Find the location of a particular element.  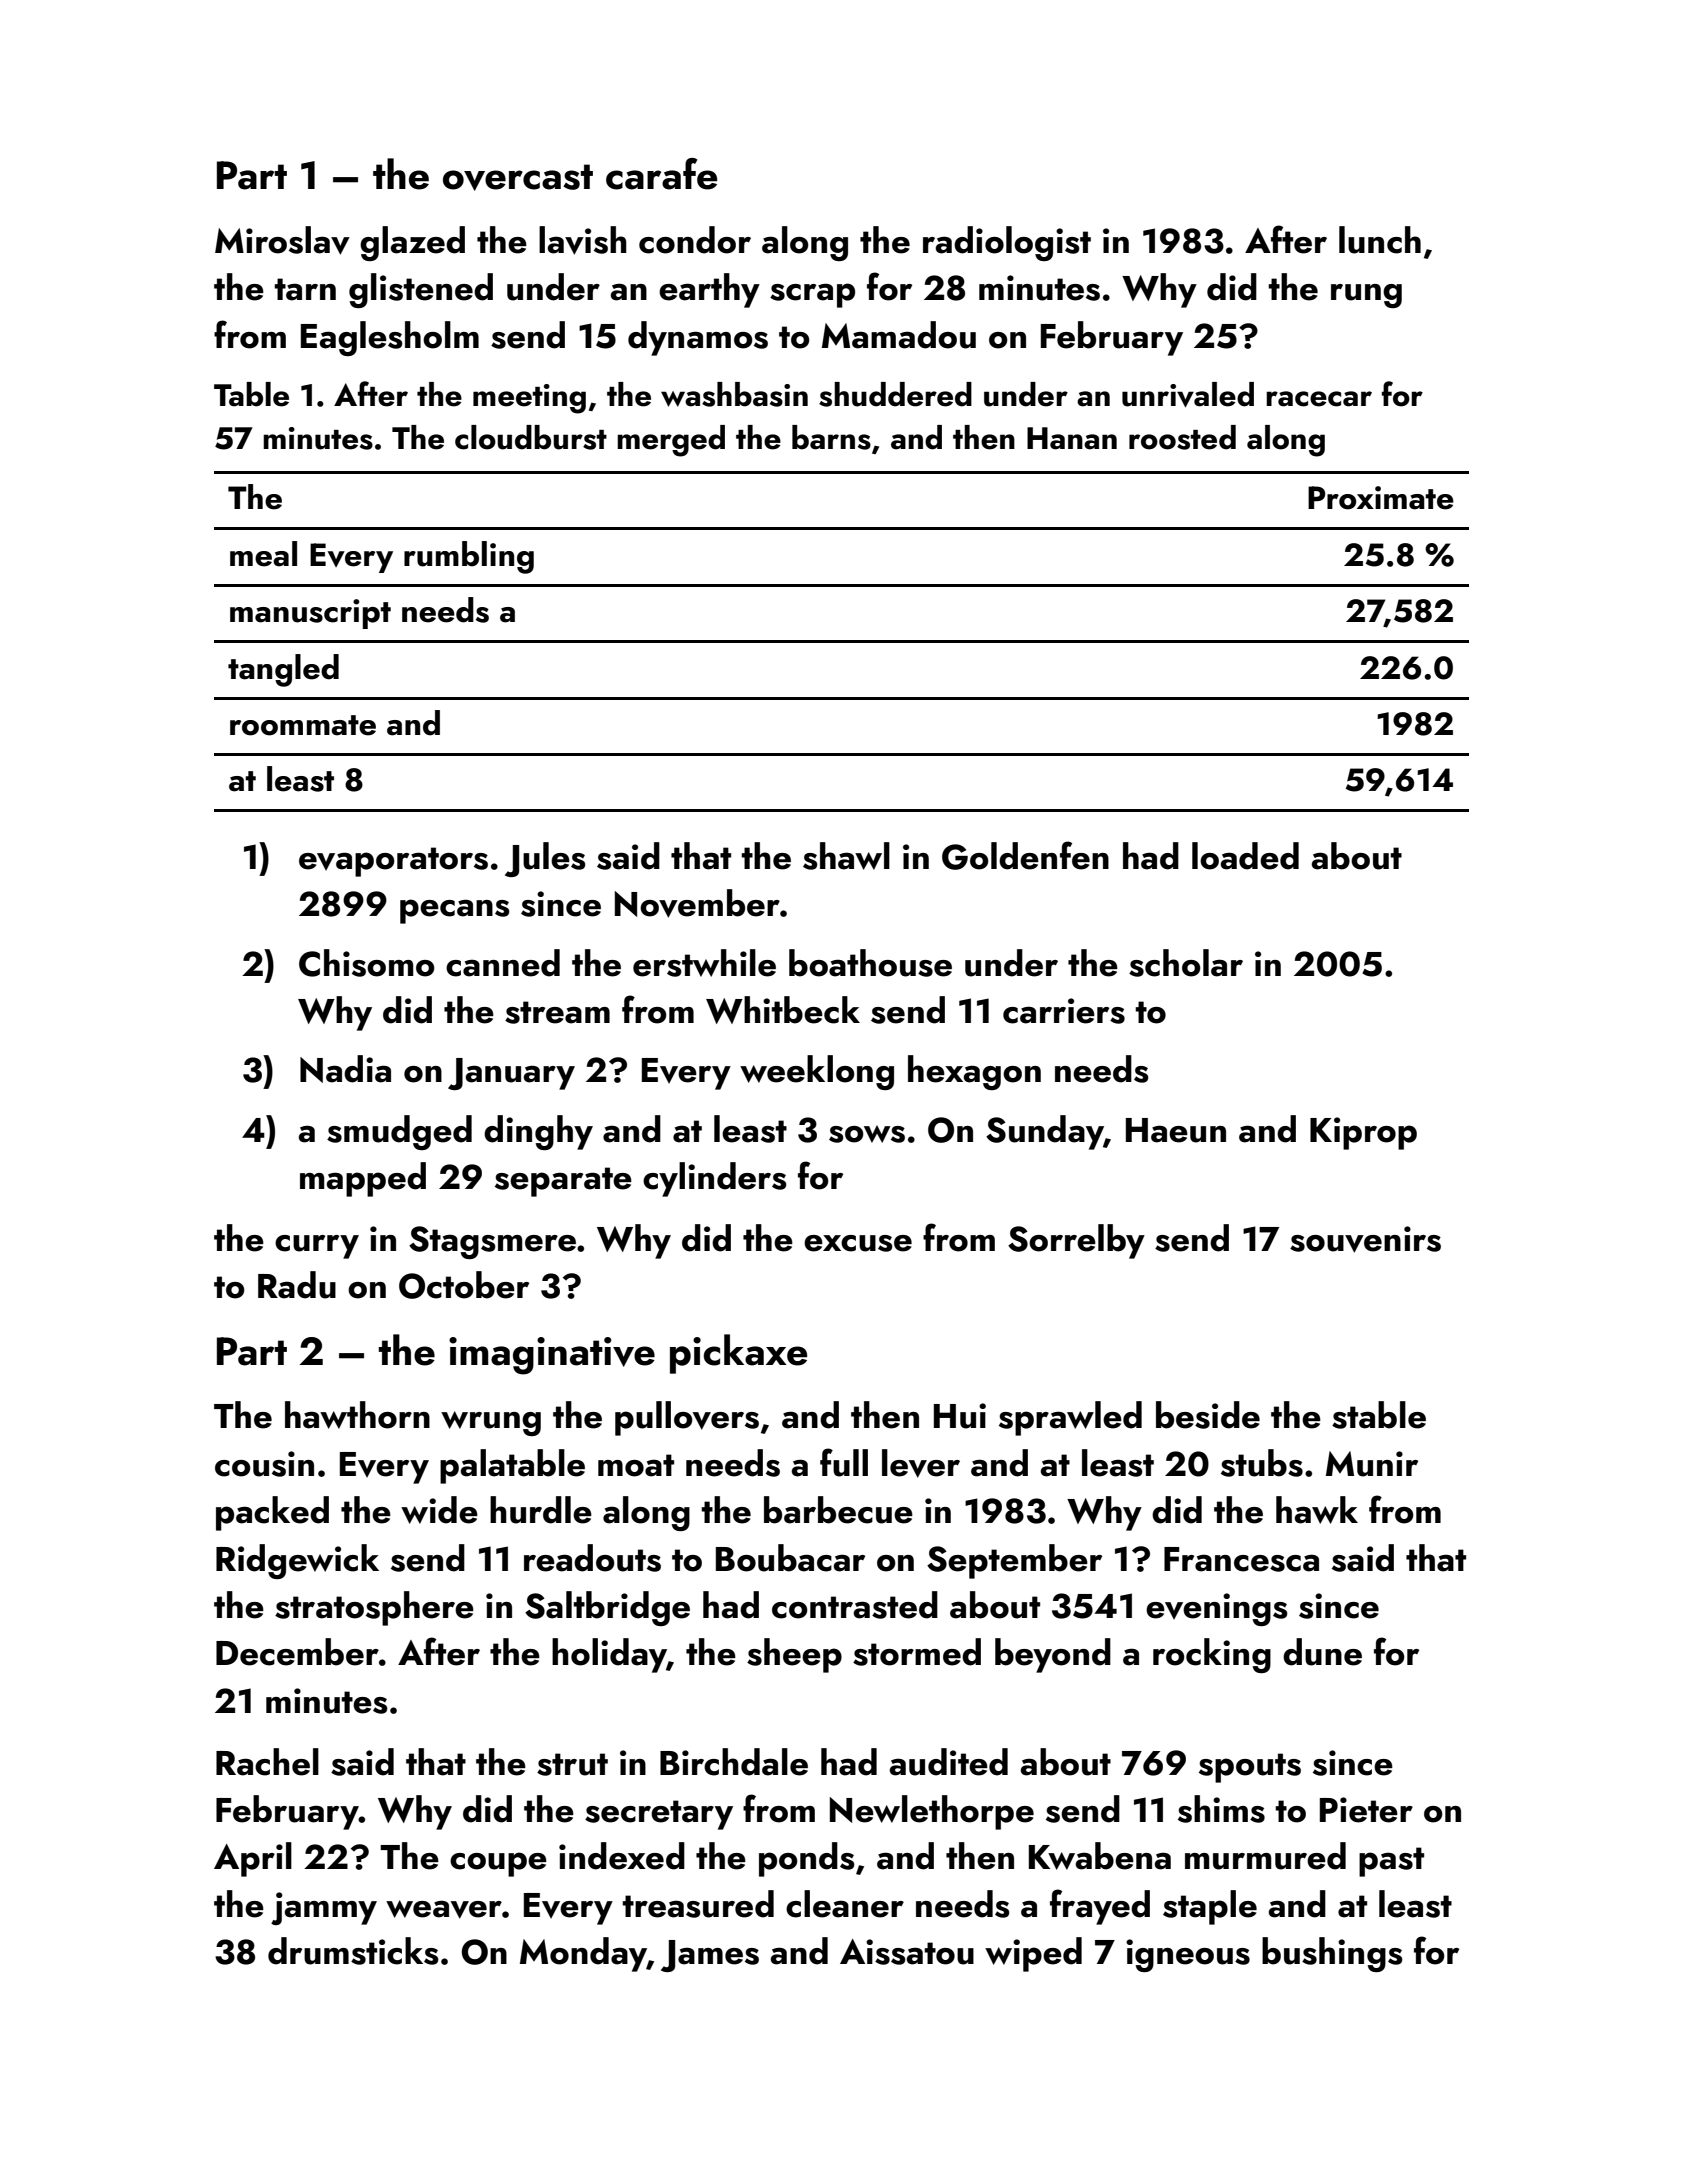

lunch is located at coordinates (1380, 240).
